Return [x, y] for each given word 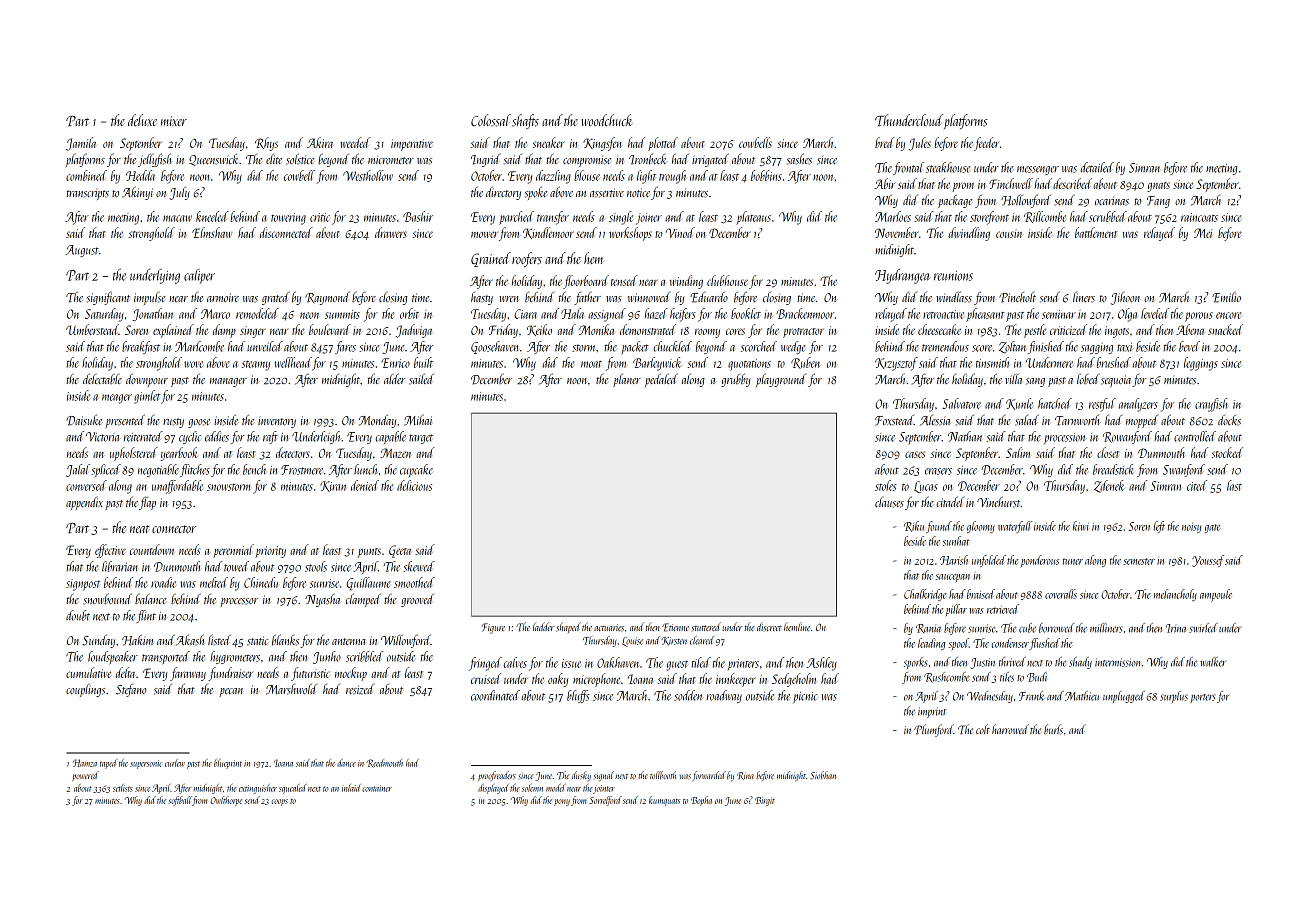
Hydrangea [902, 276]
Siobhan [823, 775]
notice [638, 192]
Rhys [266, 144]
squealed [292, 789]
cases [915, 454]
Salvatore [961, 403]
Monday [377, 421]
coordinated [495, 695]
